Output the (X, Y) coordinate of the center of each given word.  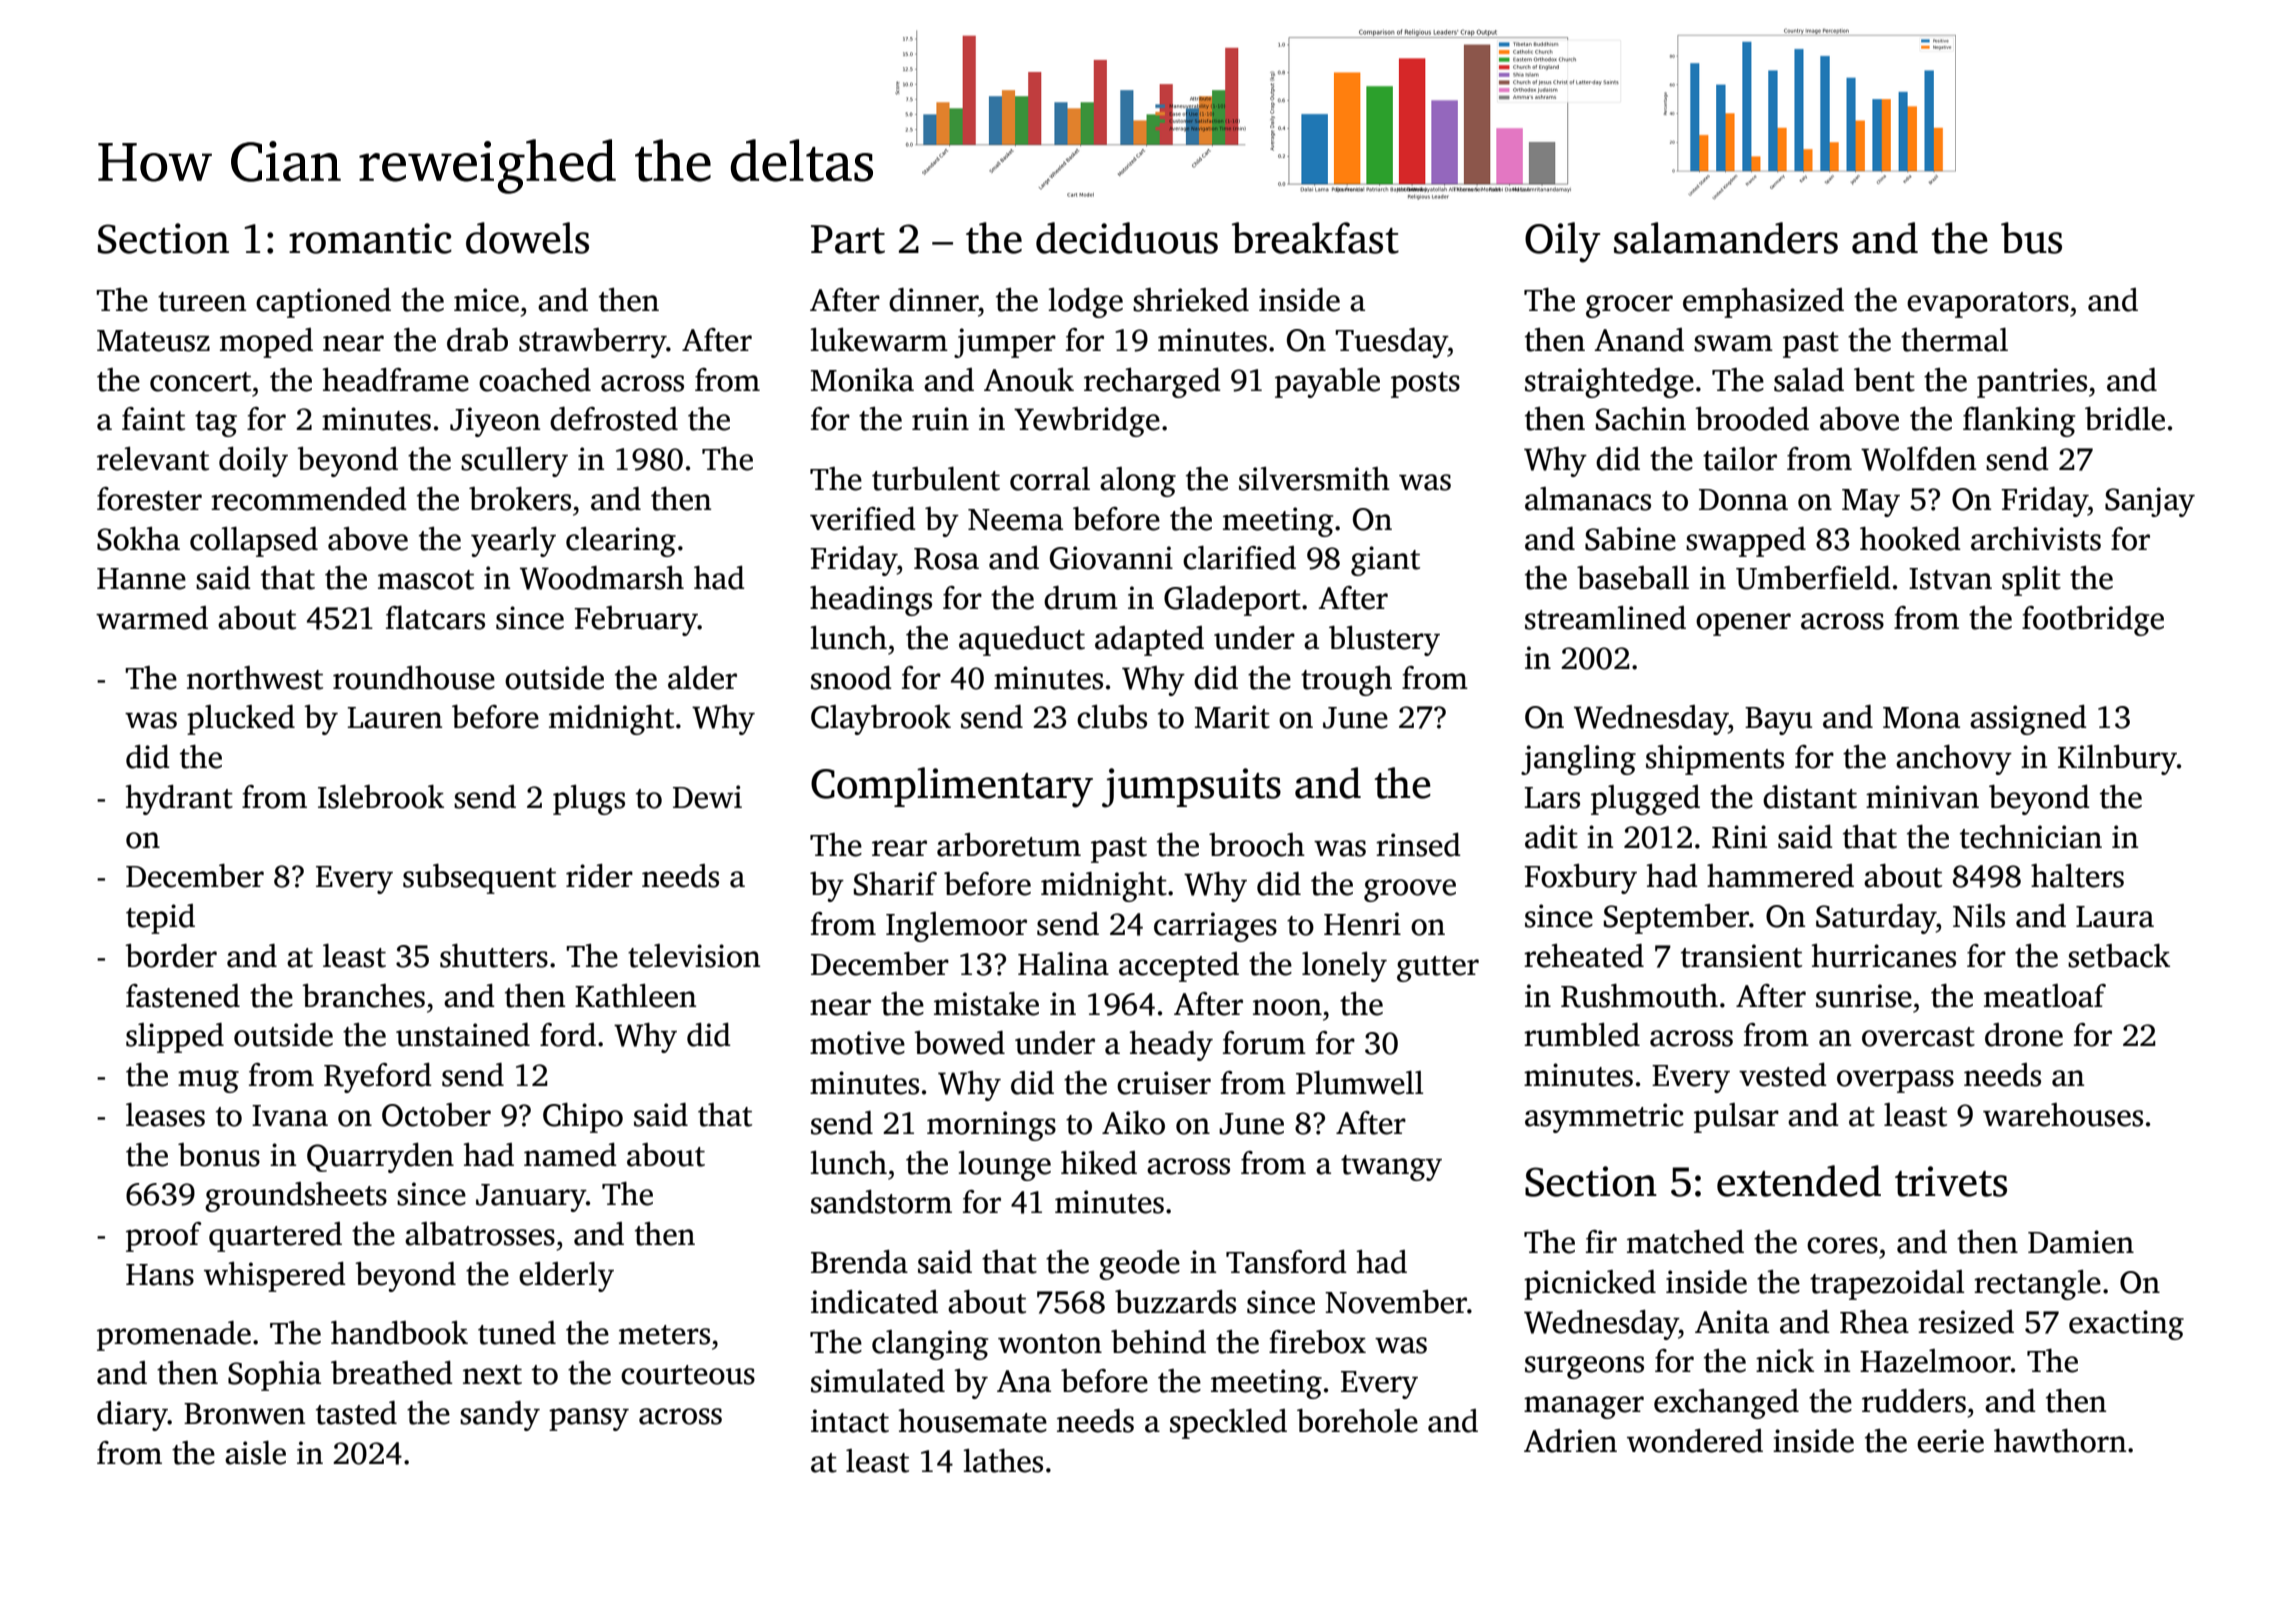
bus (2031, 238)
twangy (1391, 1168)
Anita (1732, 1322)
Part (848, 239)
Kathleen (635, 996)
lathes (1003, 1461)
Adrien (1570, 1441)
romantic (370, 238)
